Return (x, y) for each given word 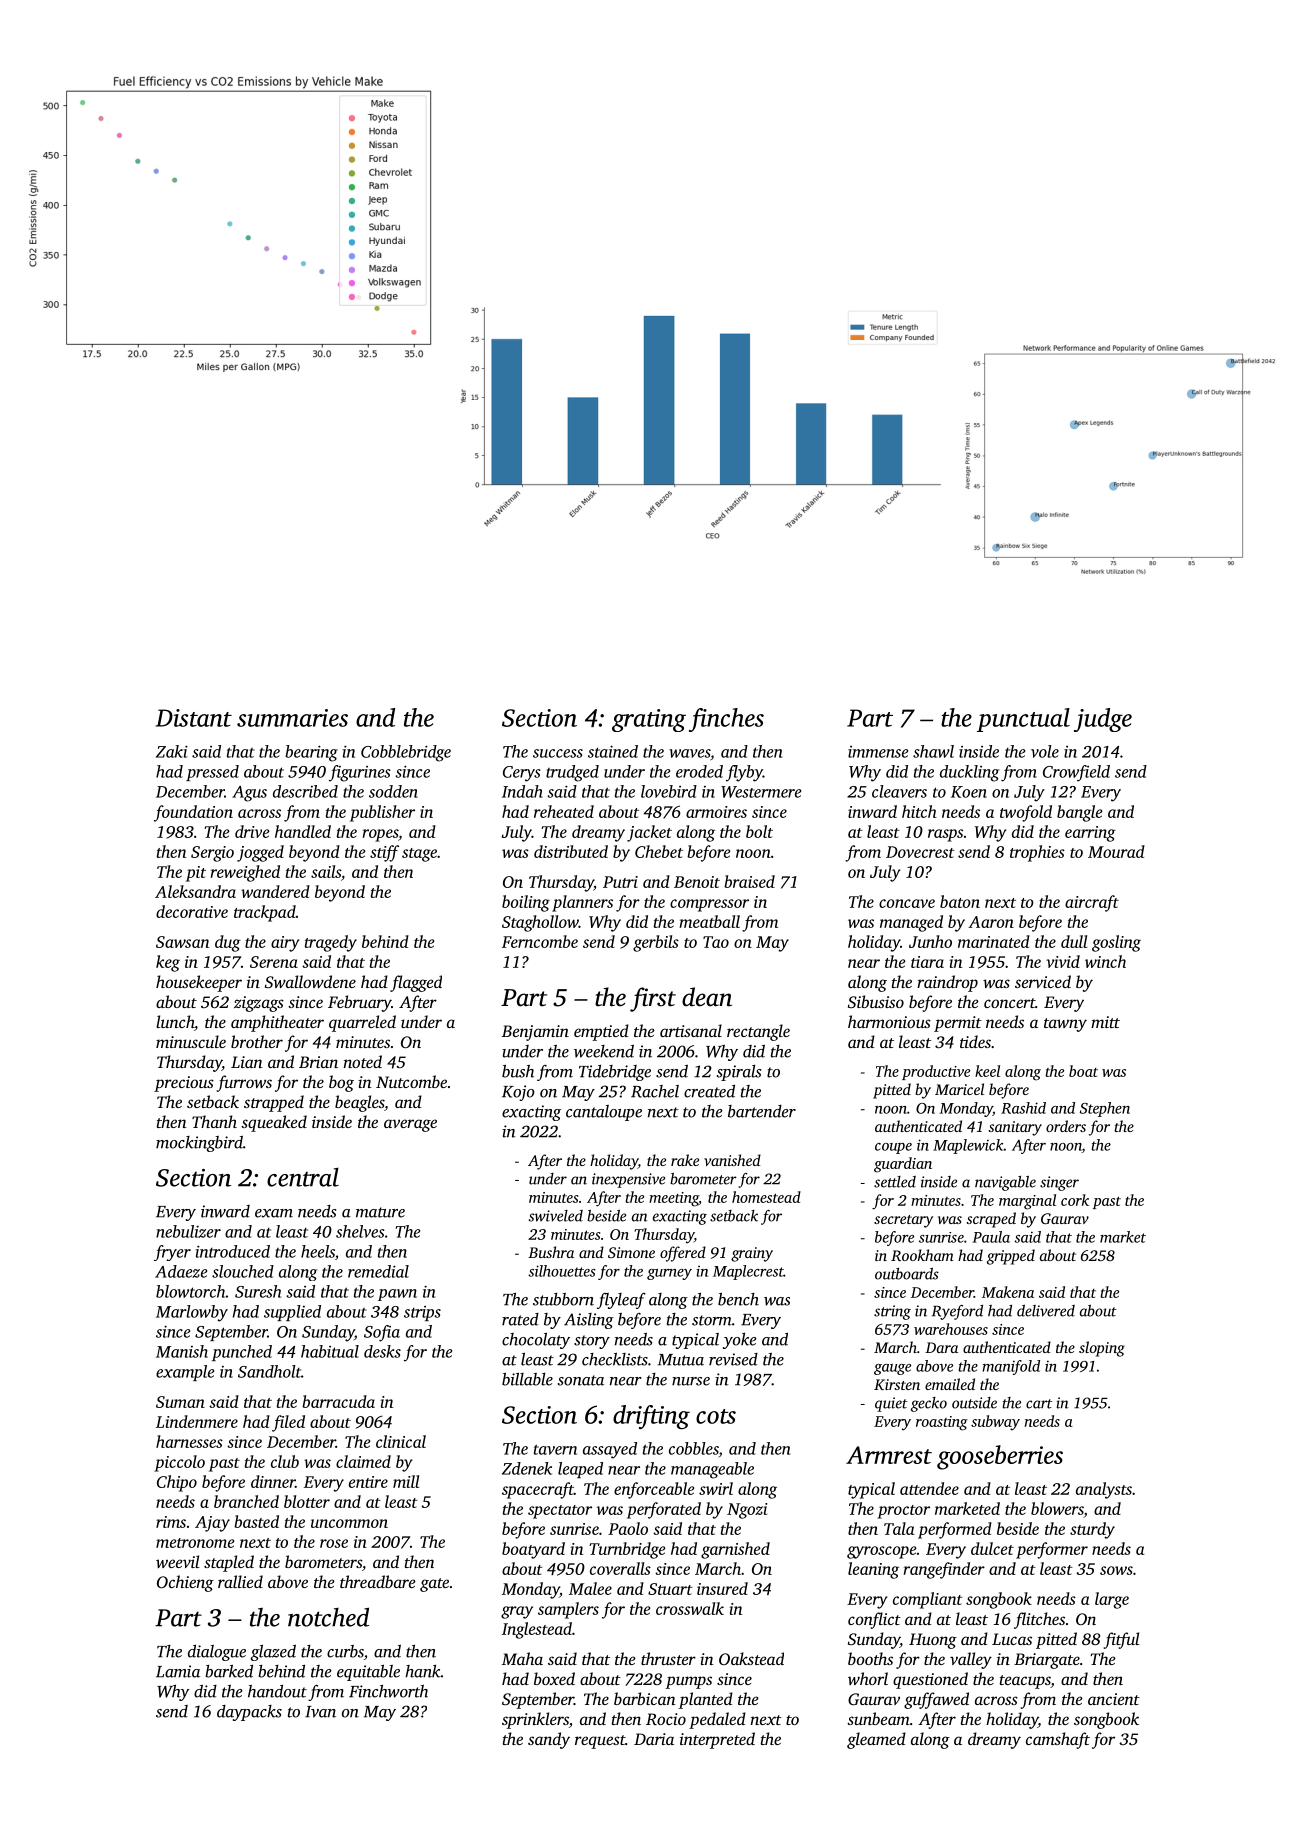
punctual (1023, 720)
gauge (892, 1369)
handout (277, 1691)
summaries (292, 718)
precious (184, 1084)
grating (649, 720)
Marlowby (192, 1313)
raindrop (947, 983)
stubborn (563, 1299)
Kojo (518, 1093)
